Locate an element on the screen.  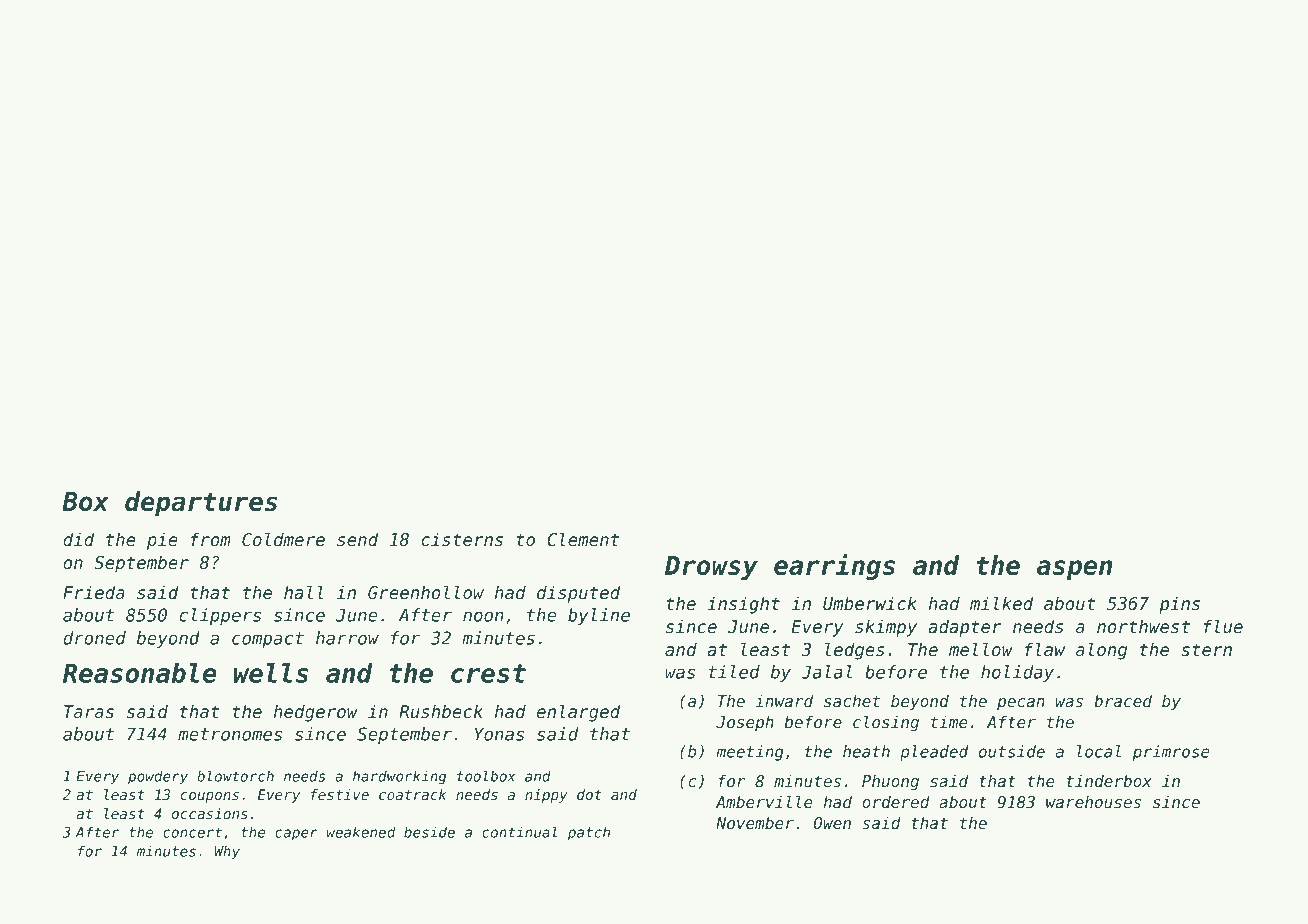
flaw is located at coordinates (1045, 649).
